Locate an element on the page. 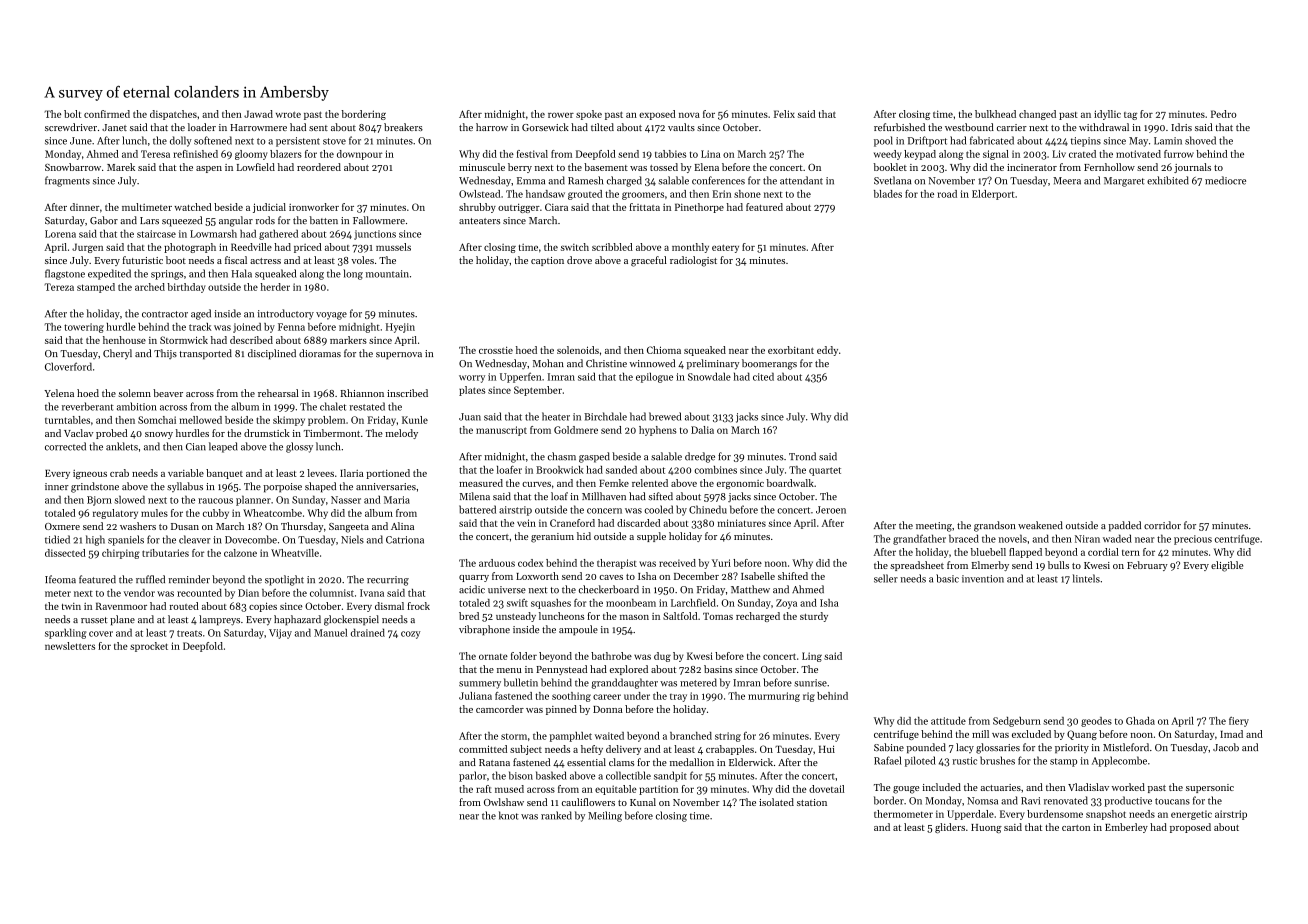 This document has height=924, width=1308. basins is located at coordinates (718, 669).
